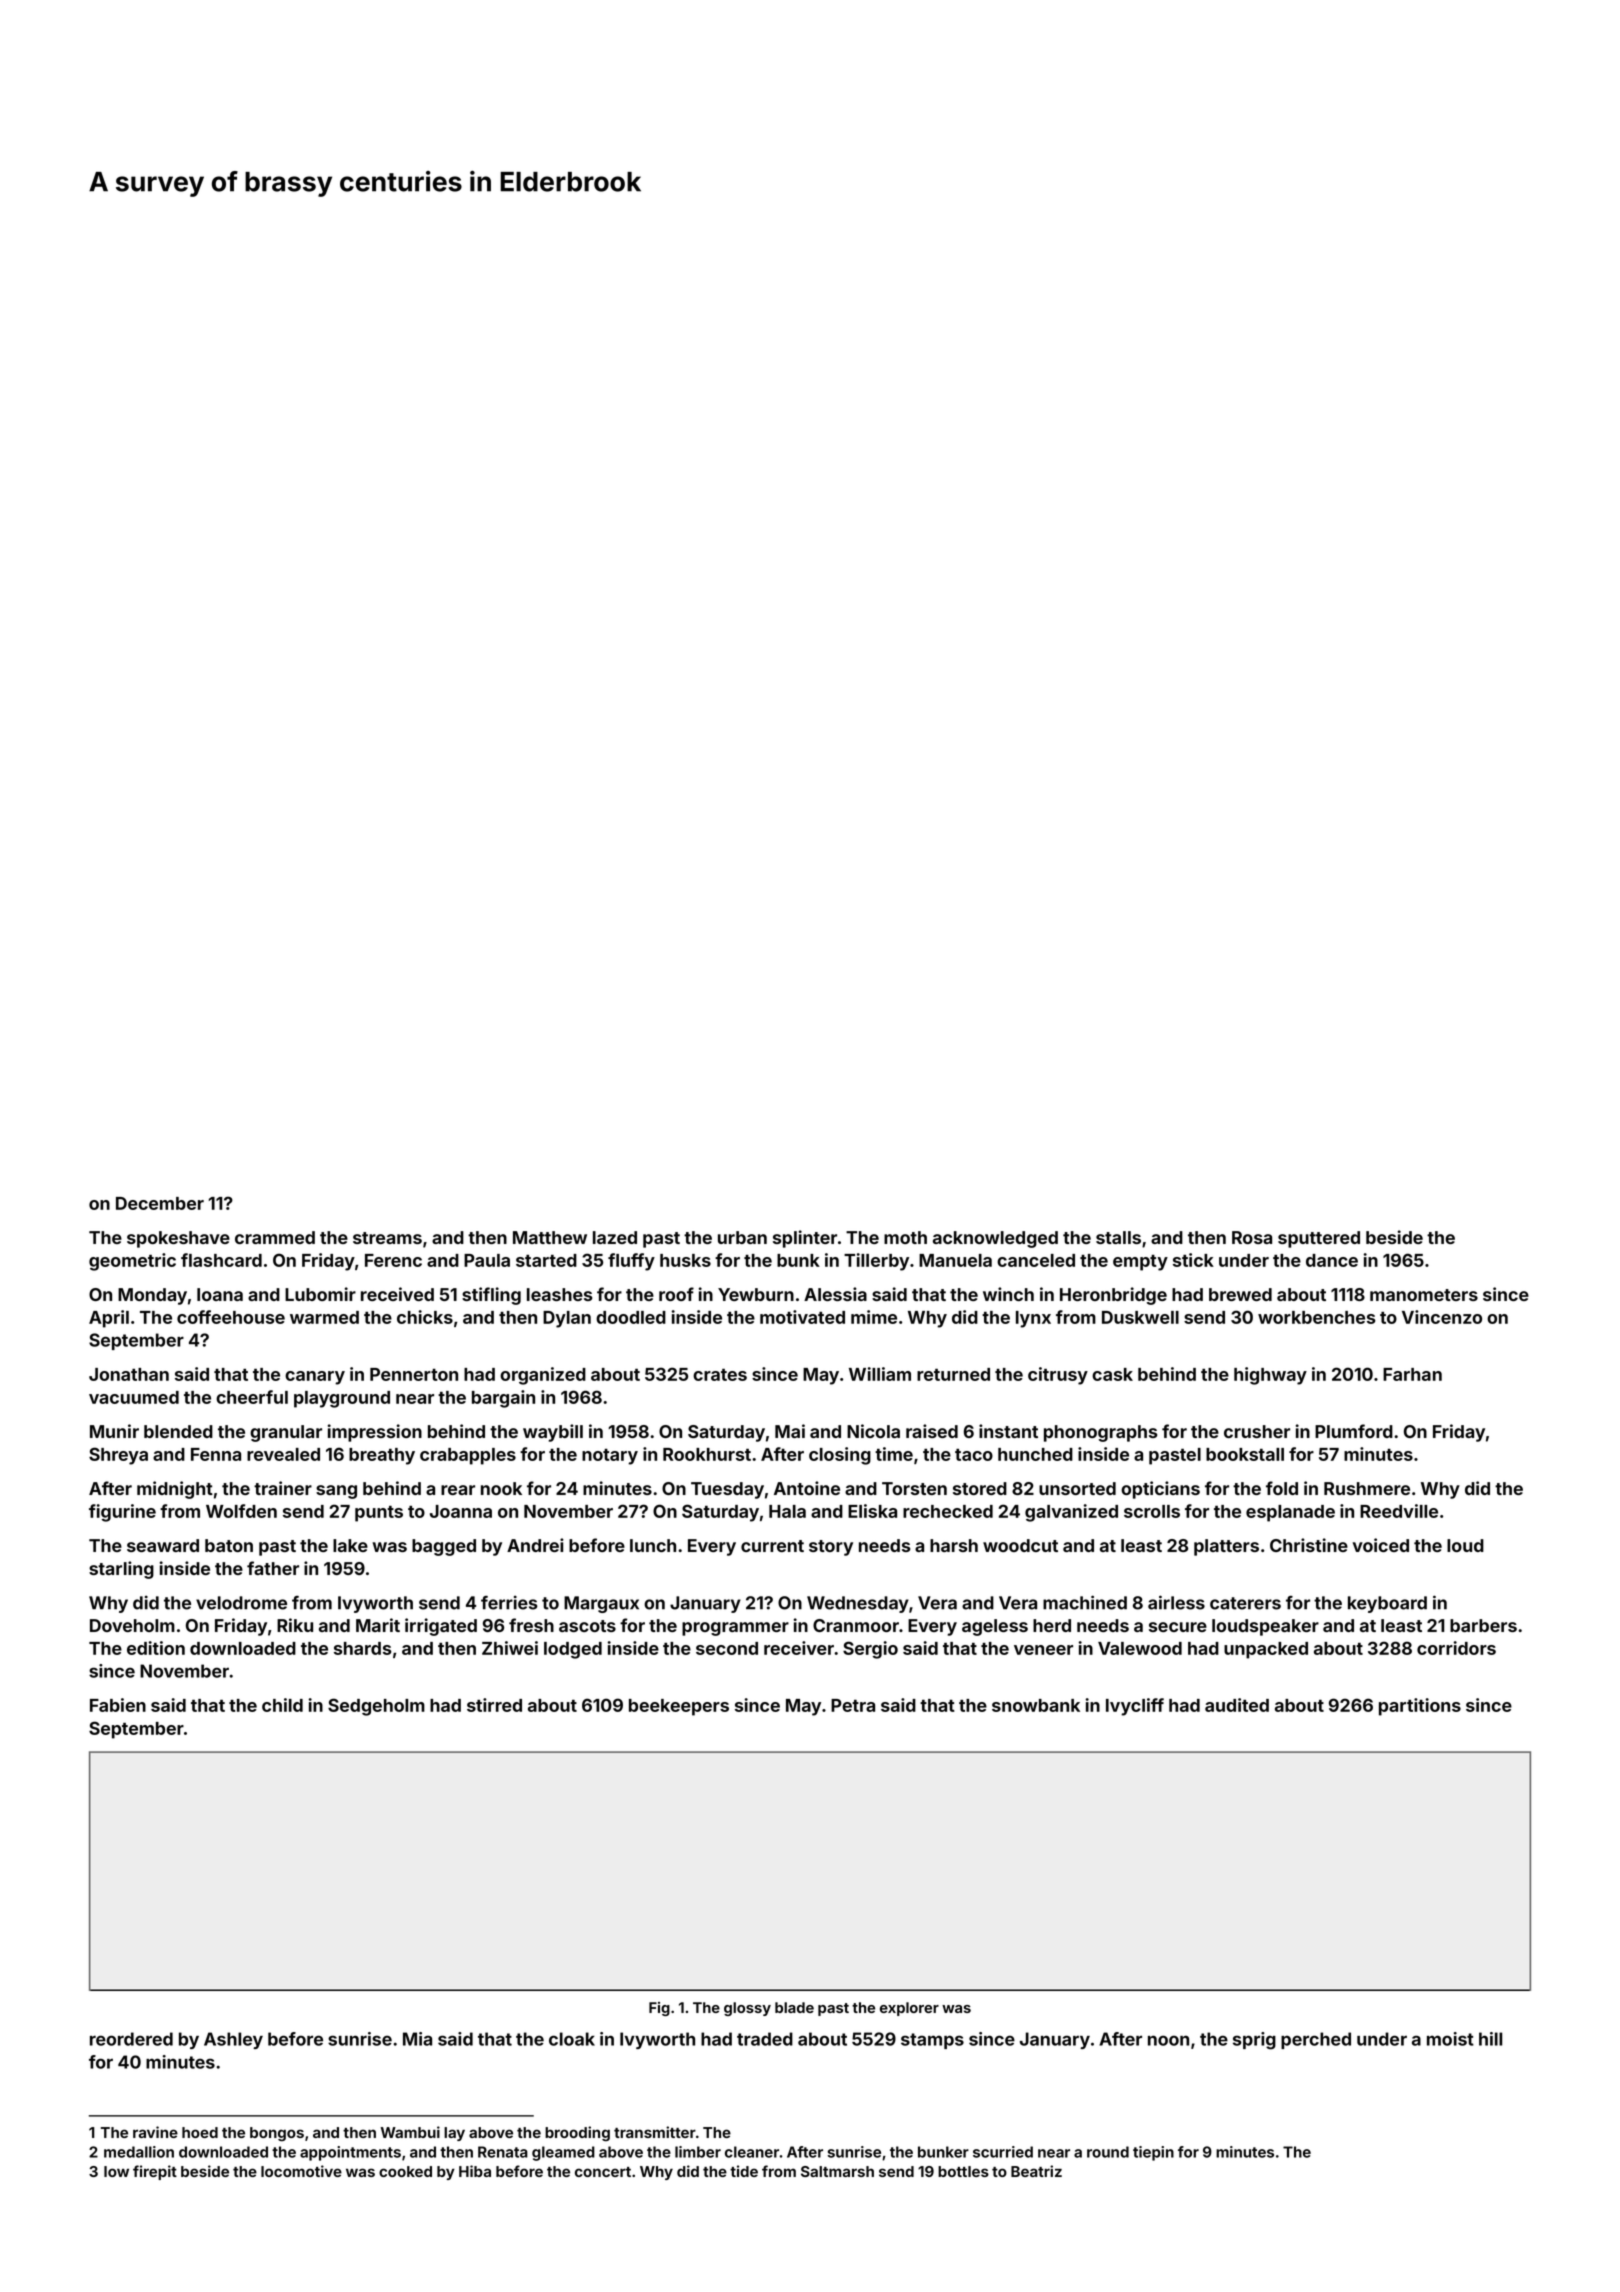 Image resolution: width=1620 pixels, height=2292 pixels. What do you see at coordinates (790, 1431) in the image?
I see `Mai` at bounding box center [790, 1431].
